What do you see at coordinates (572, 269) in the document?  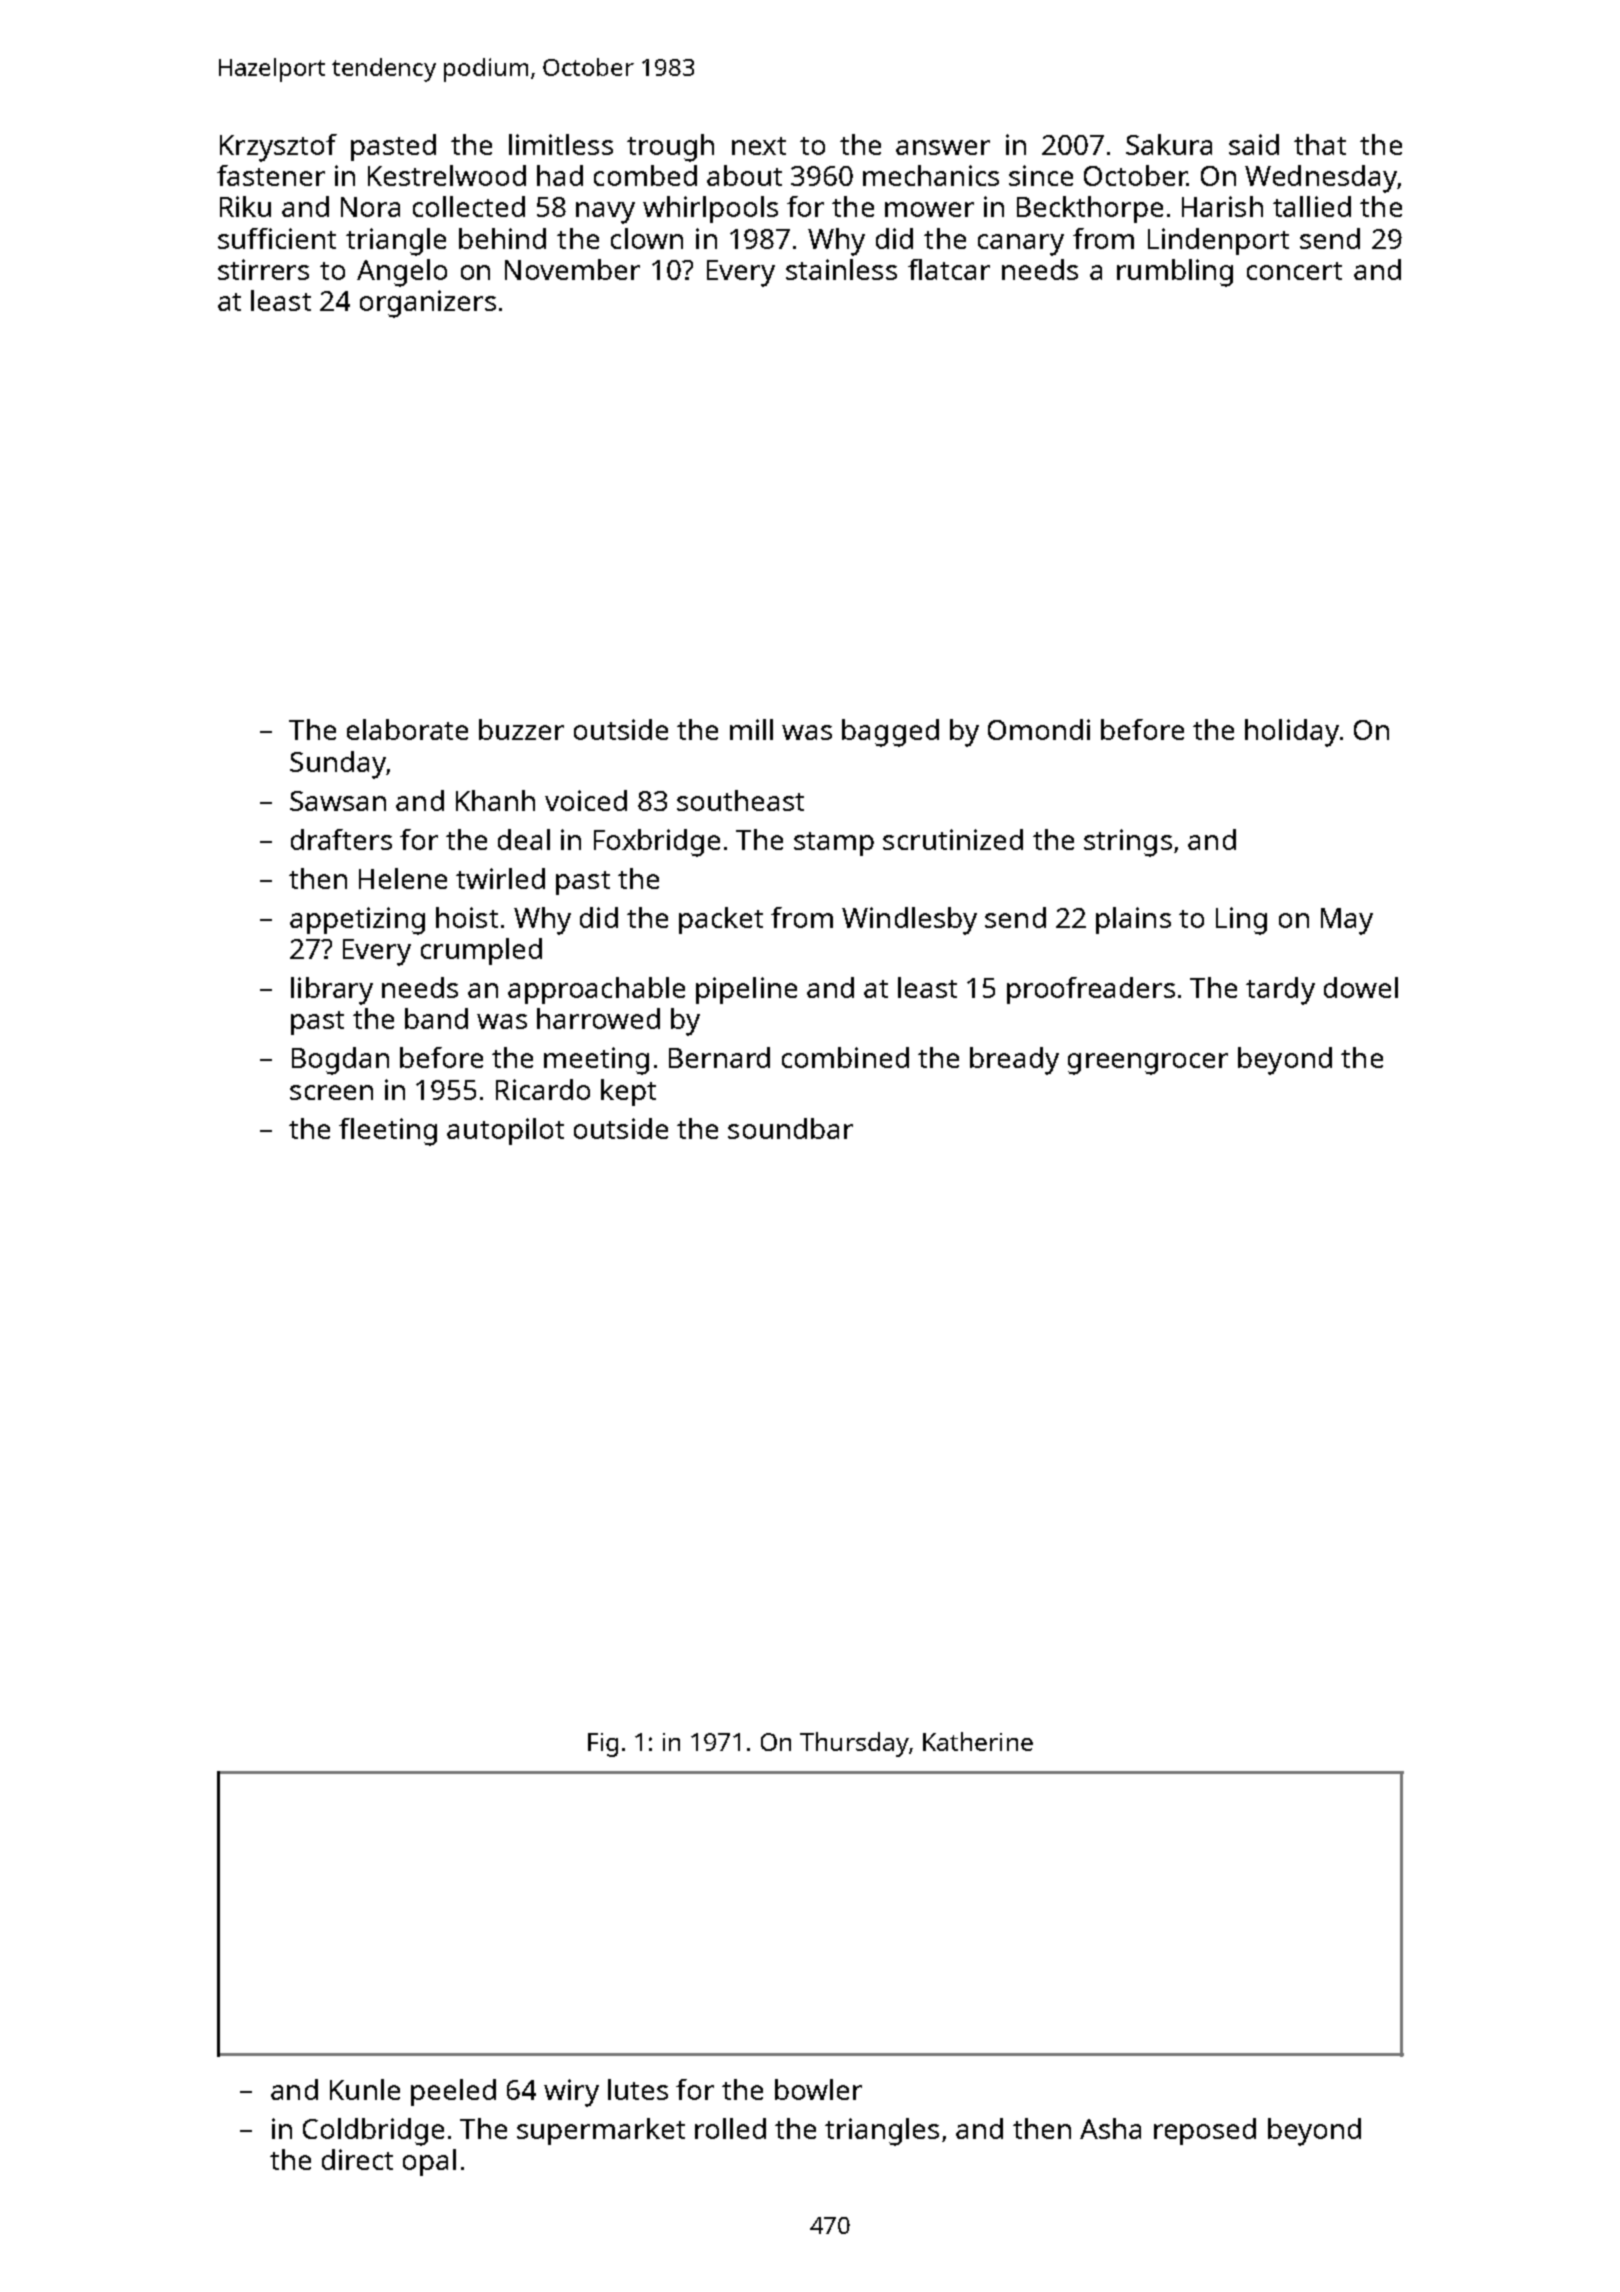 I see `November` at bounding box center [572, 269].
